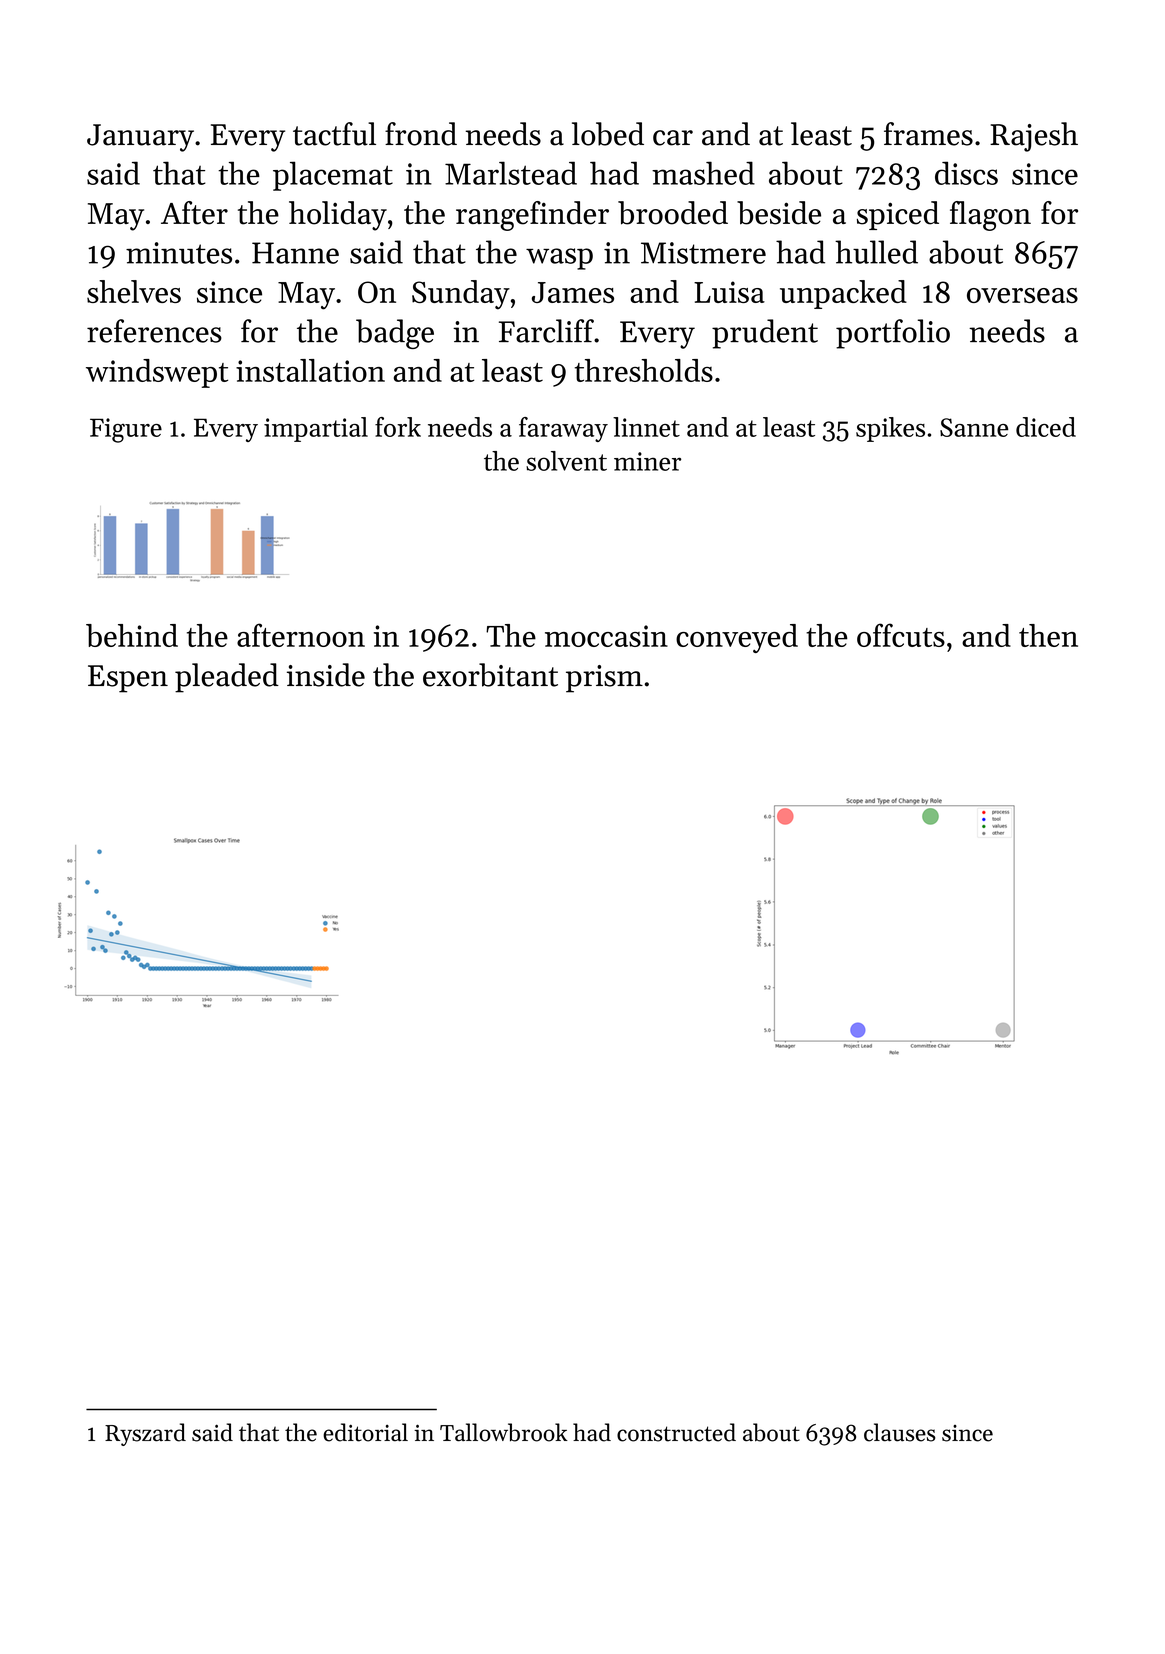  Describe the element at coordinates (608, 134) in the document. I see `lobed` at that location.
